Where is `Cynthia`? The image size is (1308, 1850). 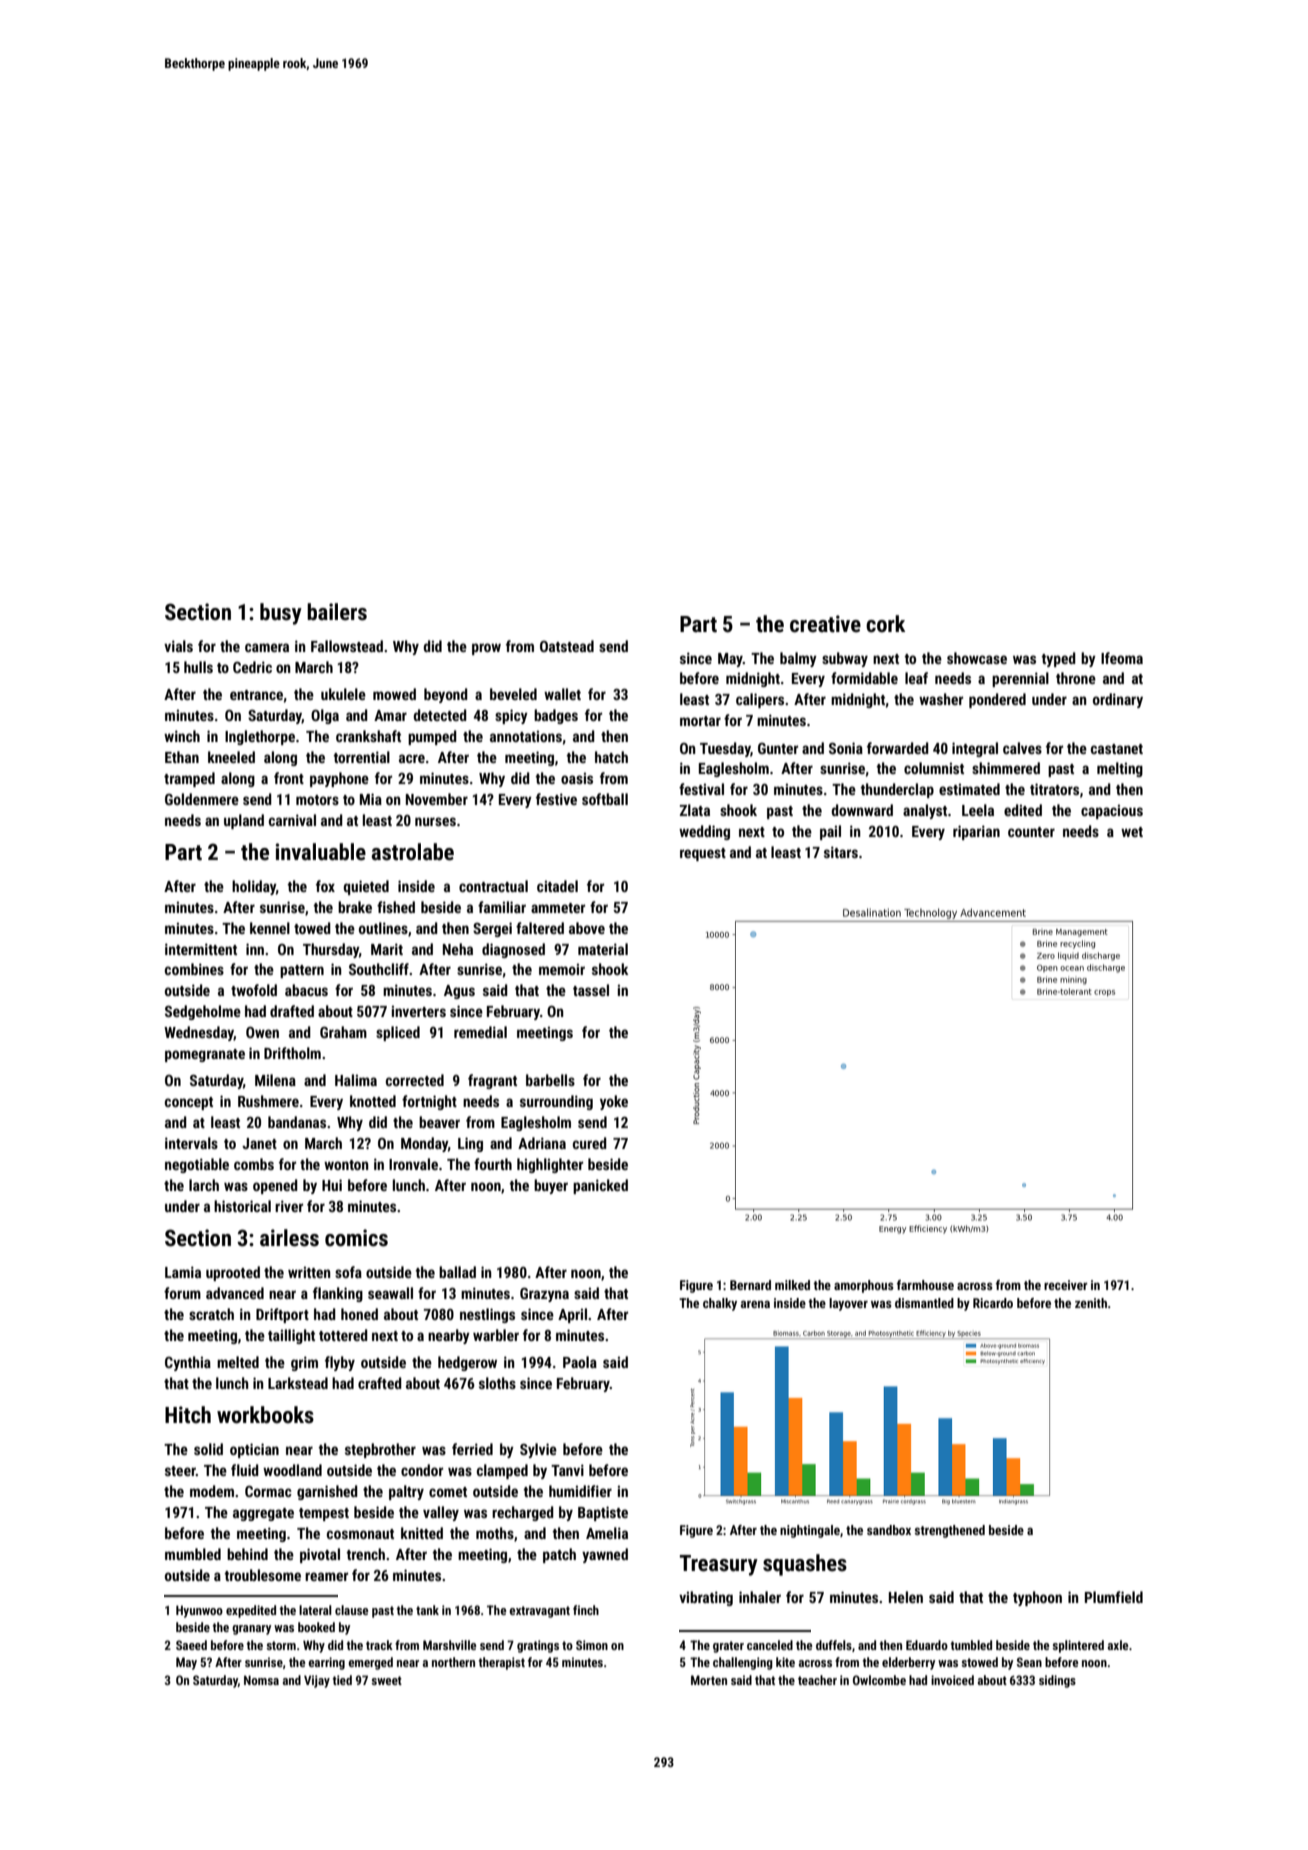
Cynthia is located at coordinates (188, 1363).
